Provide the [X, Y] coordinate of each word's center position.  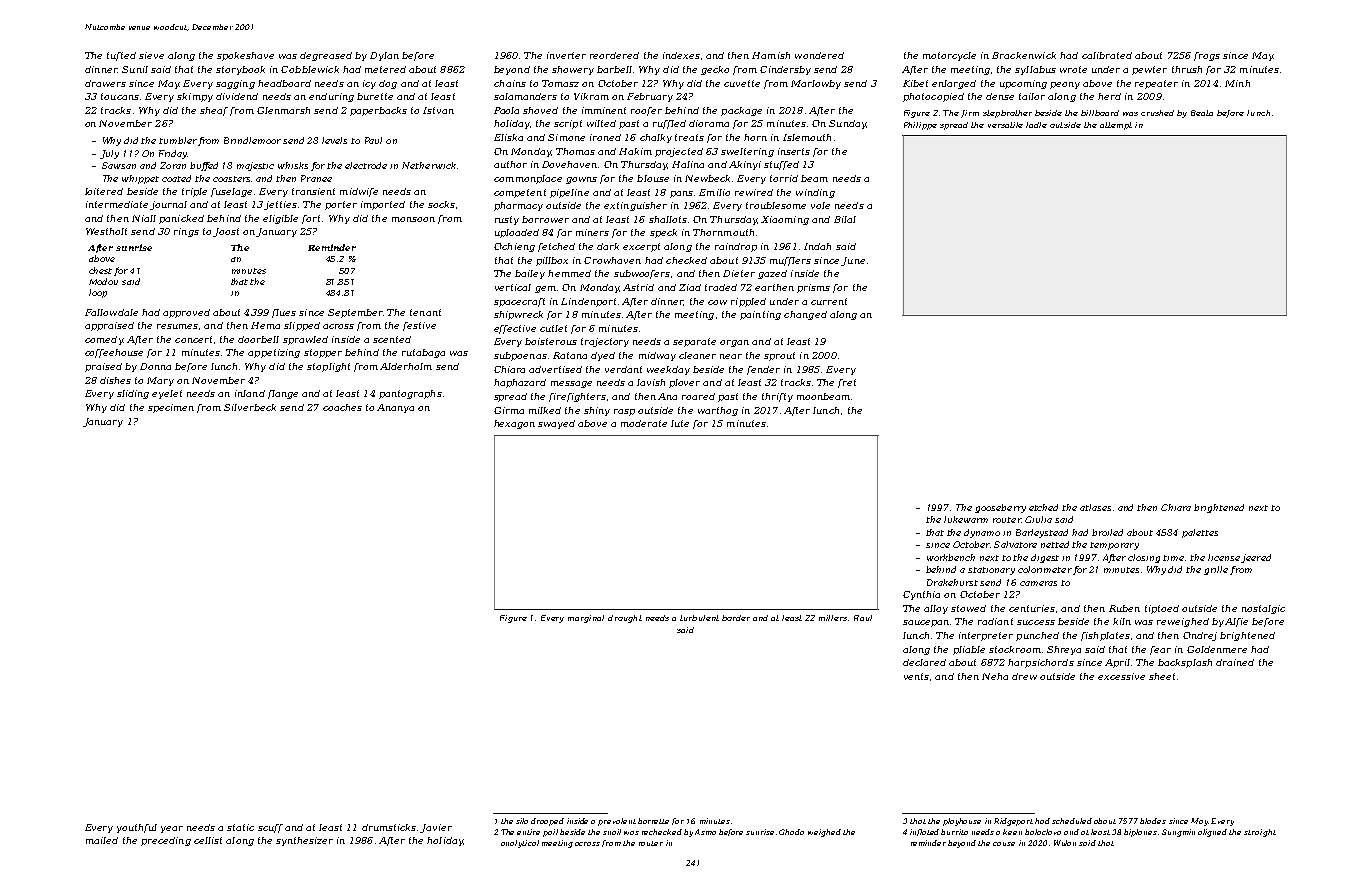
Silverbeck [250, 407]
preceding [166, 841]
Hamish [771, 55]
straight [1260, 833]
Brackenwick [1024, 55]
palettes [1200, 533]
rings [186, 232]
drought [625, 619]
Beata [1202, 113]
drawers [105, 83]
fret [847, 383]
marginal [586, 619]
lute [680, 423]
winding [815, 193]
